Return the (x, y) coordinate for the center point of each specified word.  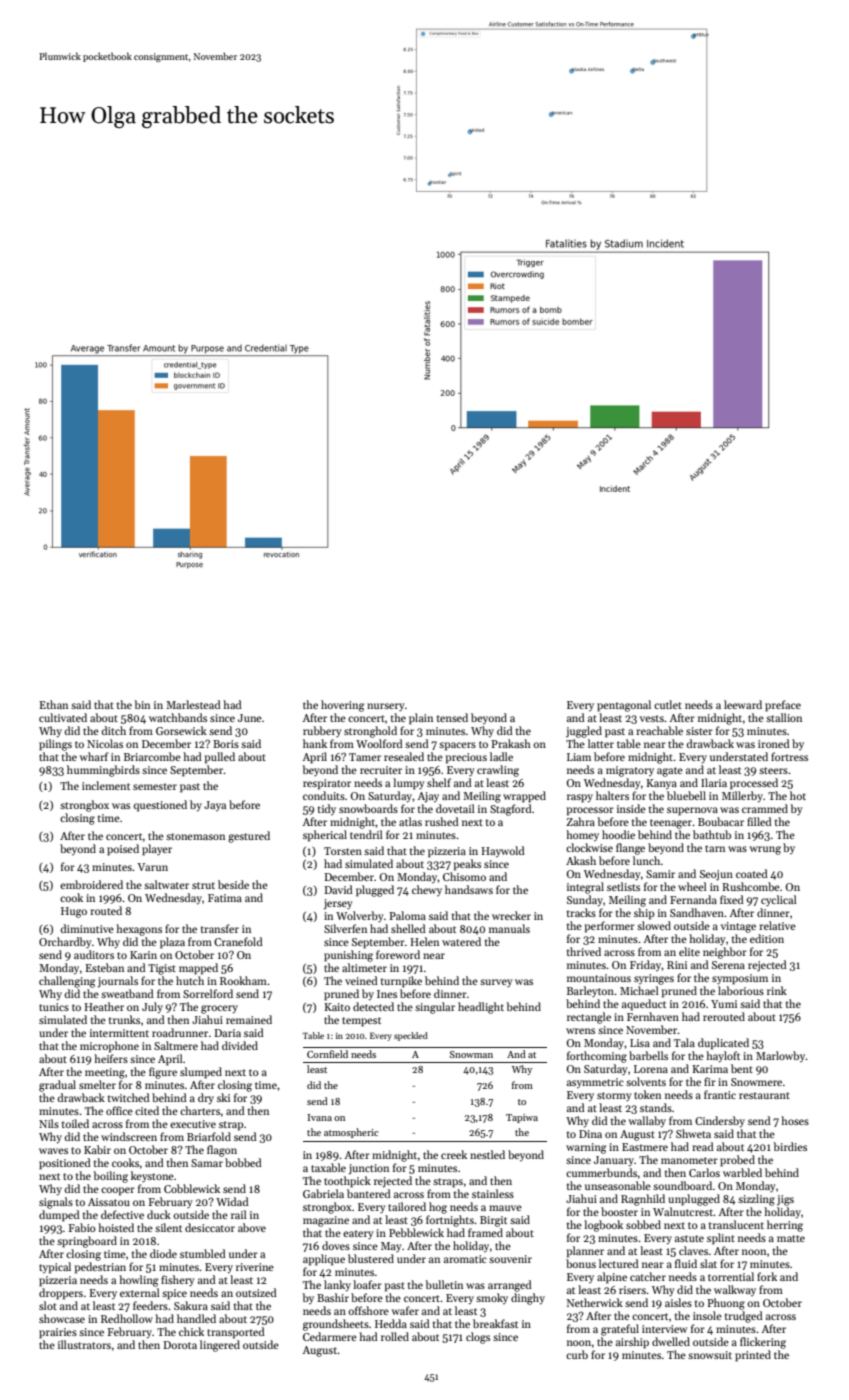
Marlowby (781, 1056)
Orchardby (65, 943)
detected (373, 1006)
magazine (326, 1221)
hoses (795, 1120)
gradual (57, 1086)
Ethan (53, 704)
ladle (501, 756)
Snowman (471, 1054)
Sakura (191, 1305)
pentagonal (624, 706)
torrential (731, 1276)
